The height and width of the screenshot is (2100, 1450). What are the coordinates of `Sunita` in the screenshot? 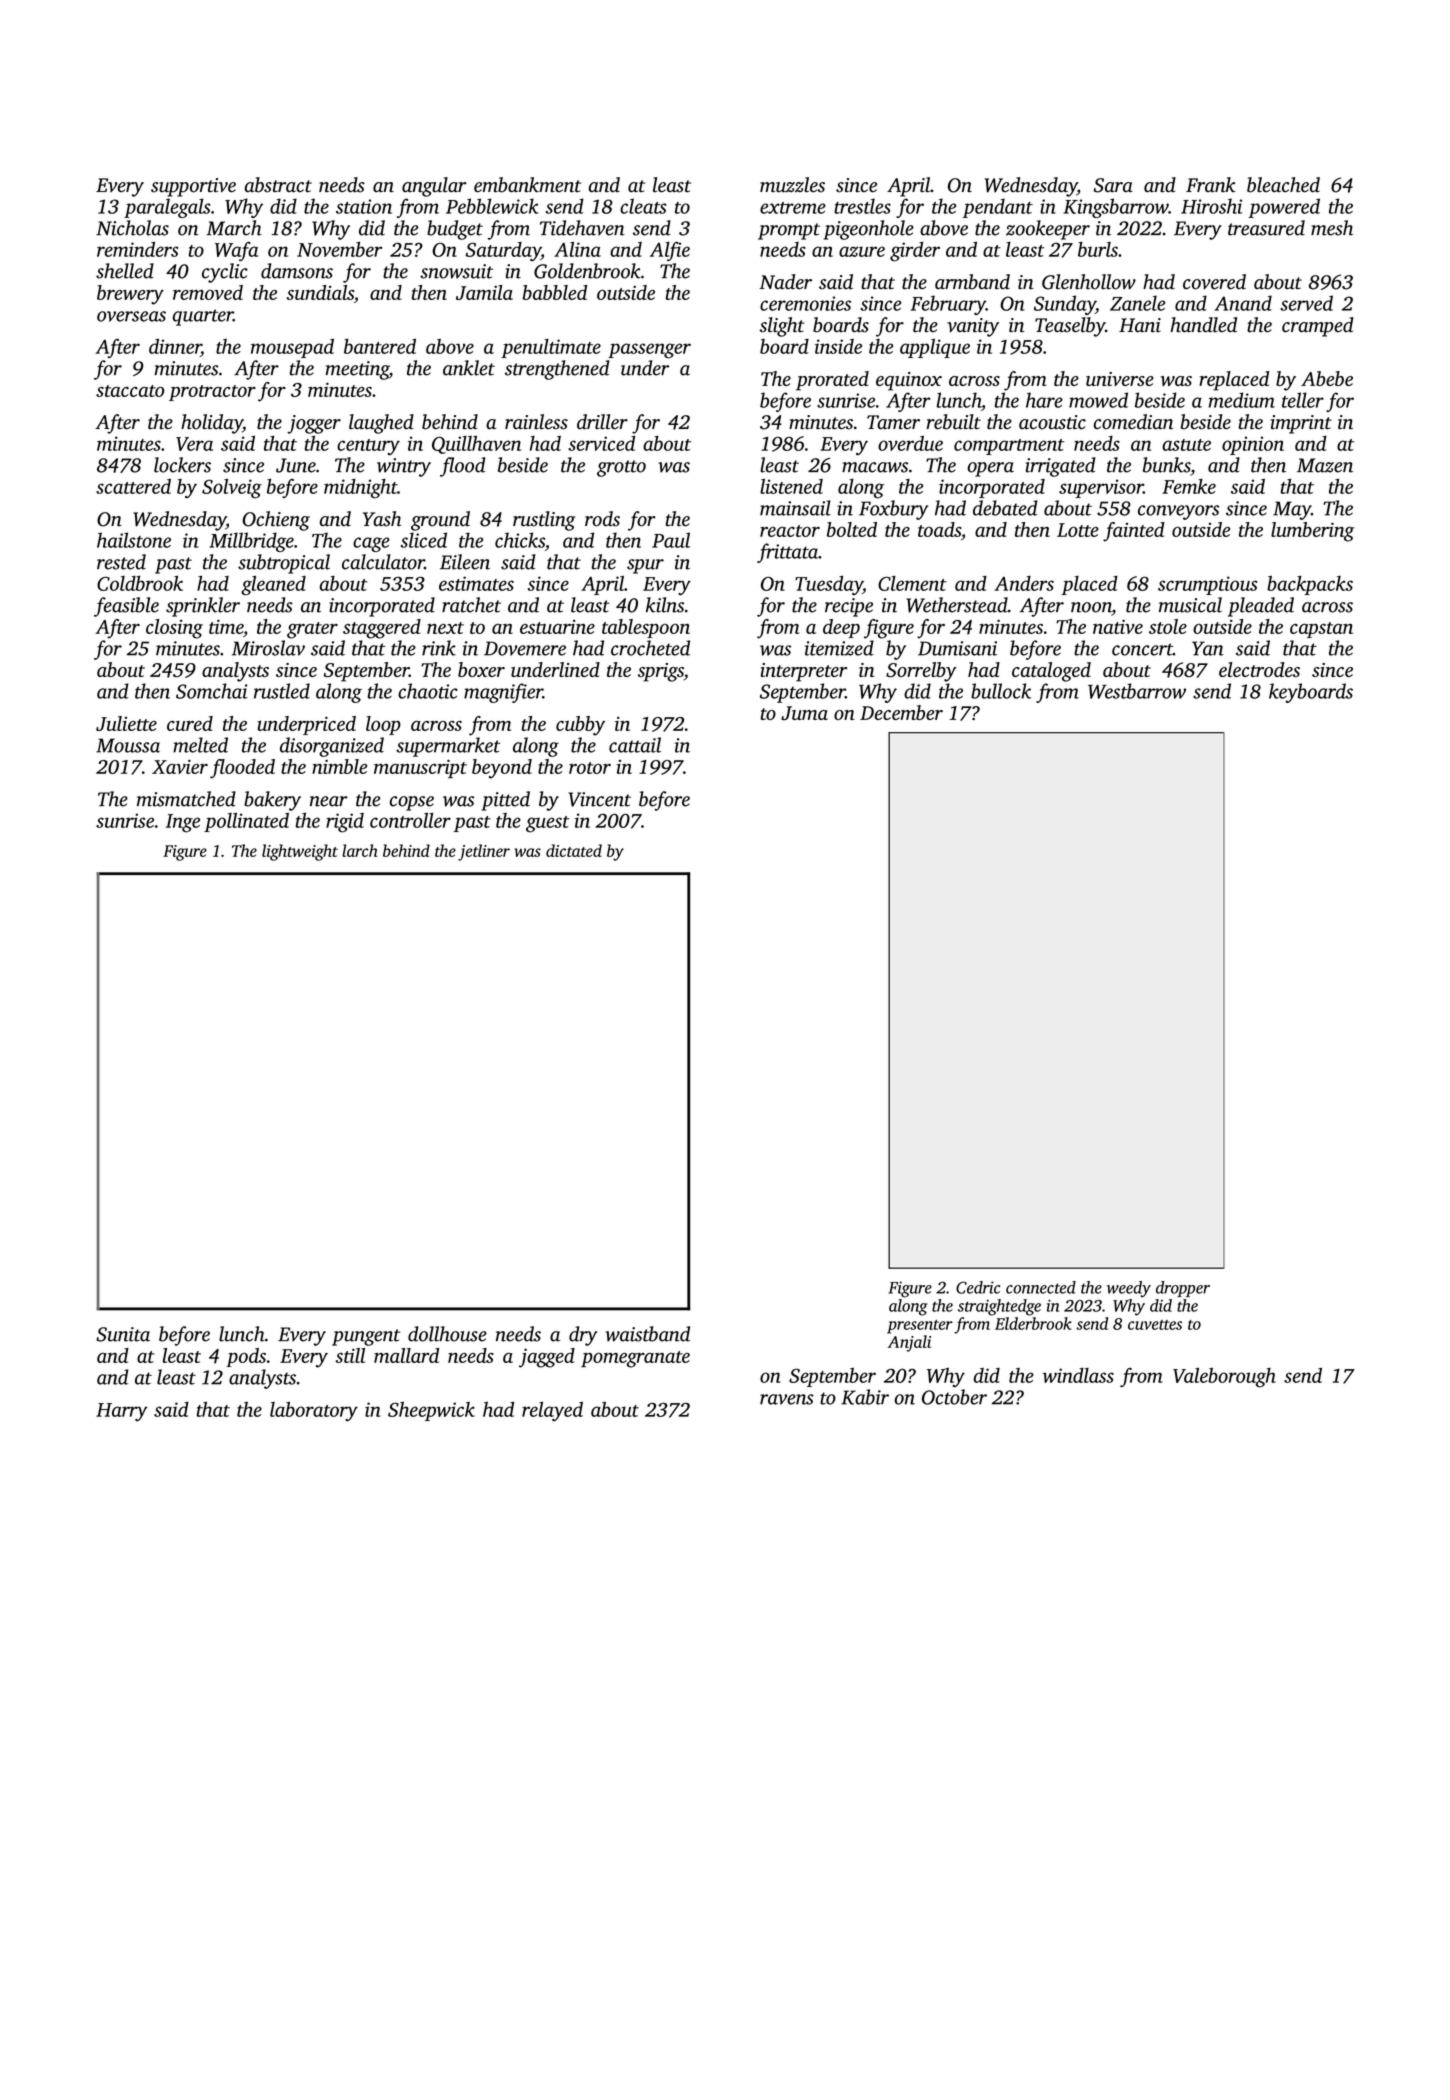 It's located at (123, 1334).
